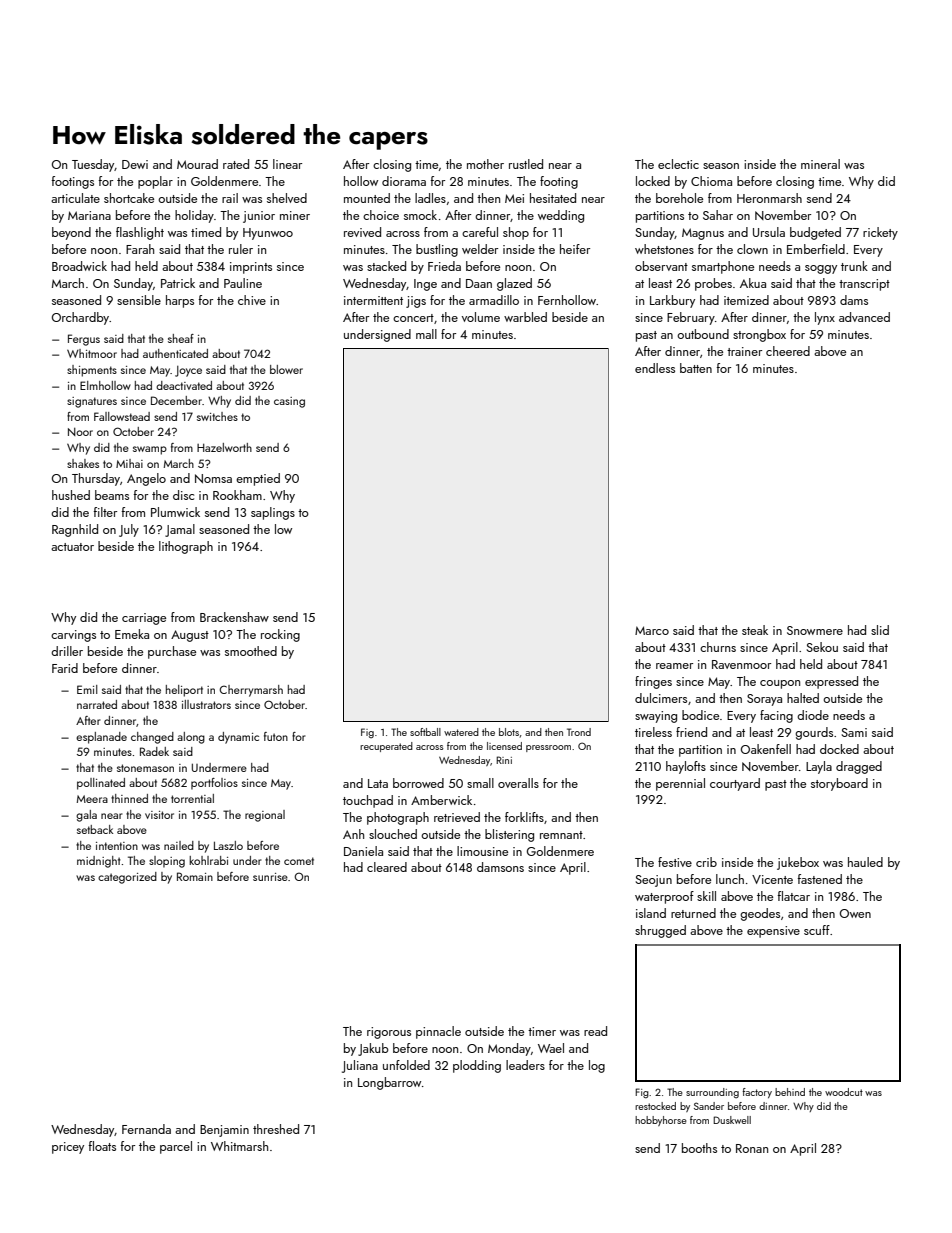 This screenshot has width=952, height=1233. What do you see at coordinates (706, 862) in the screenshot?
I see `crib` at bounding box center [706, 862].
